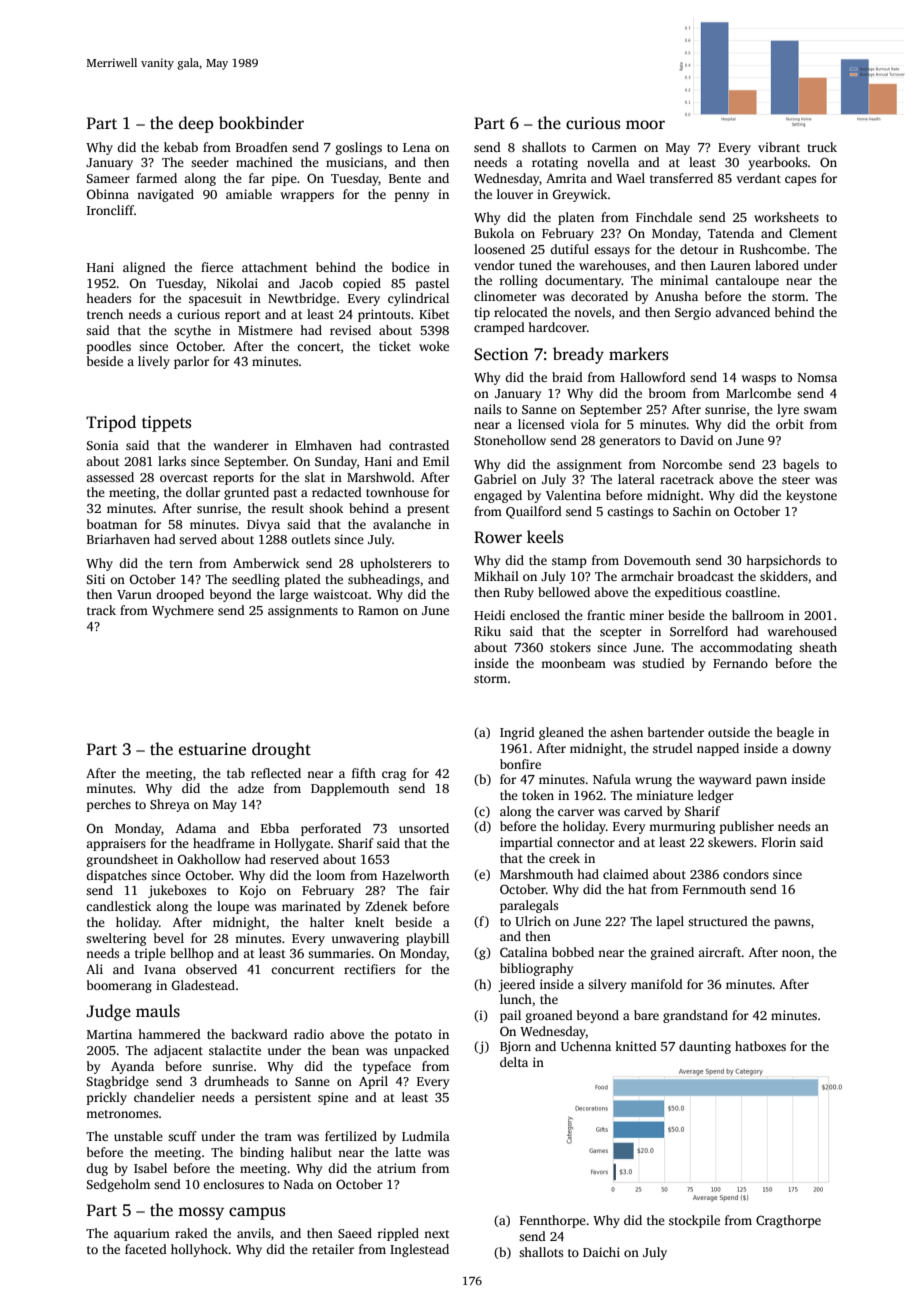 This image has height=1308, width=924. I want to click on bagels, so click(801, 465).
